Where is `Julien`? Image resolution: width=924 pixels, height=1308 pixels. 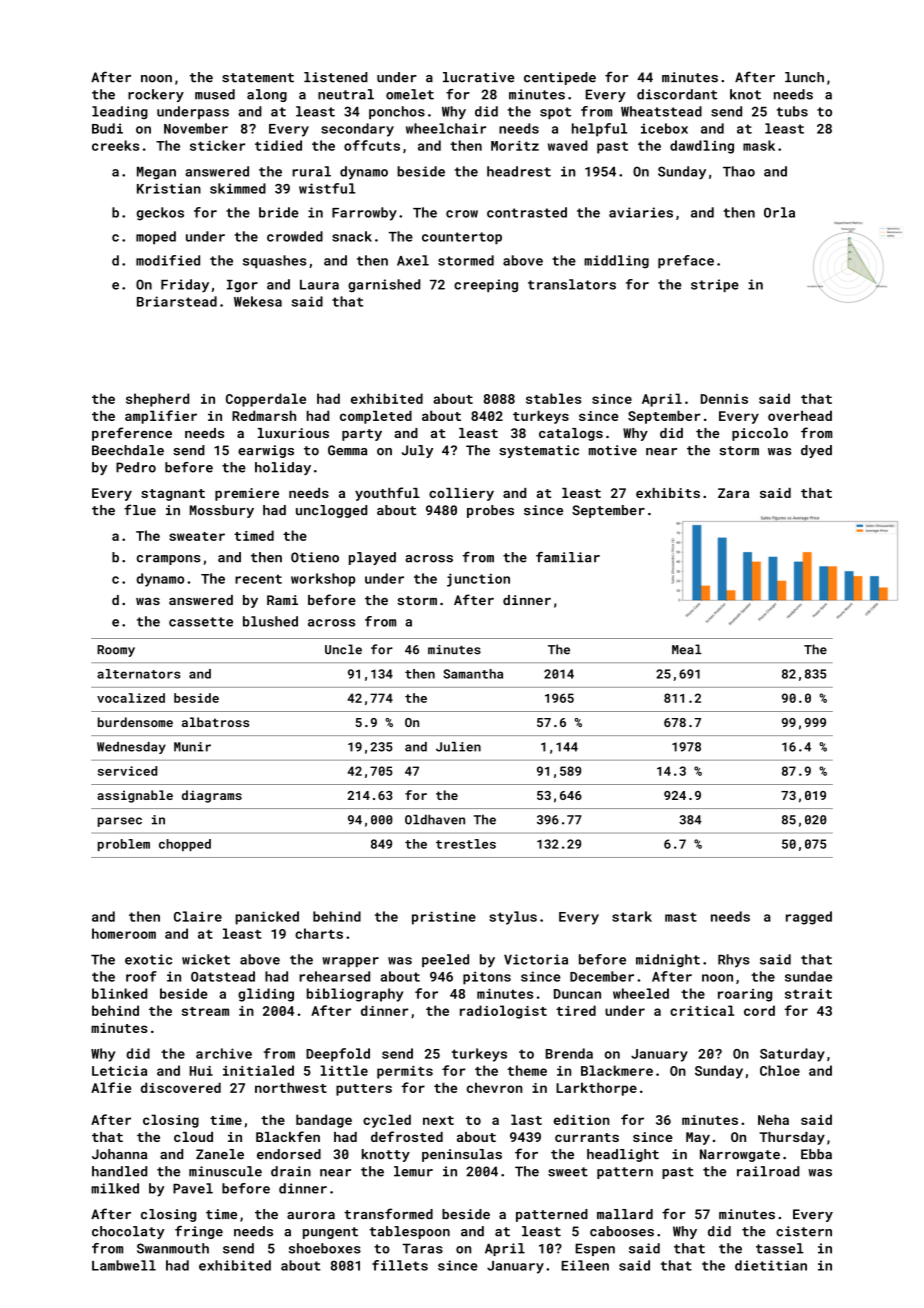 Julien is located at coordinates (458, 747).
